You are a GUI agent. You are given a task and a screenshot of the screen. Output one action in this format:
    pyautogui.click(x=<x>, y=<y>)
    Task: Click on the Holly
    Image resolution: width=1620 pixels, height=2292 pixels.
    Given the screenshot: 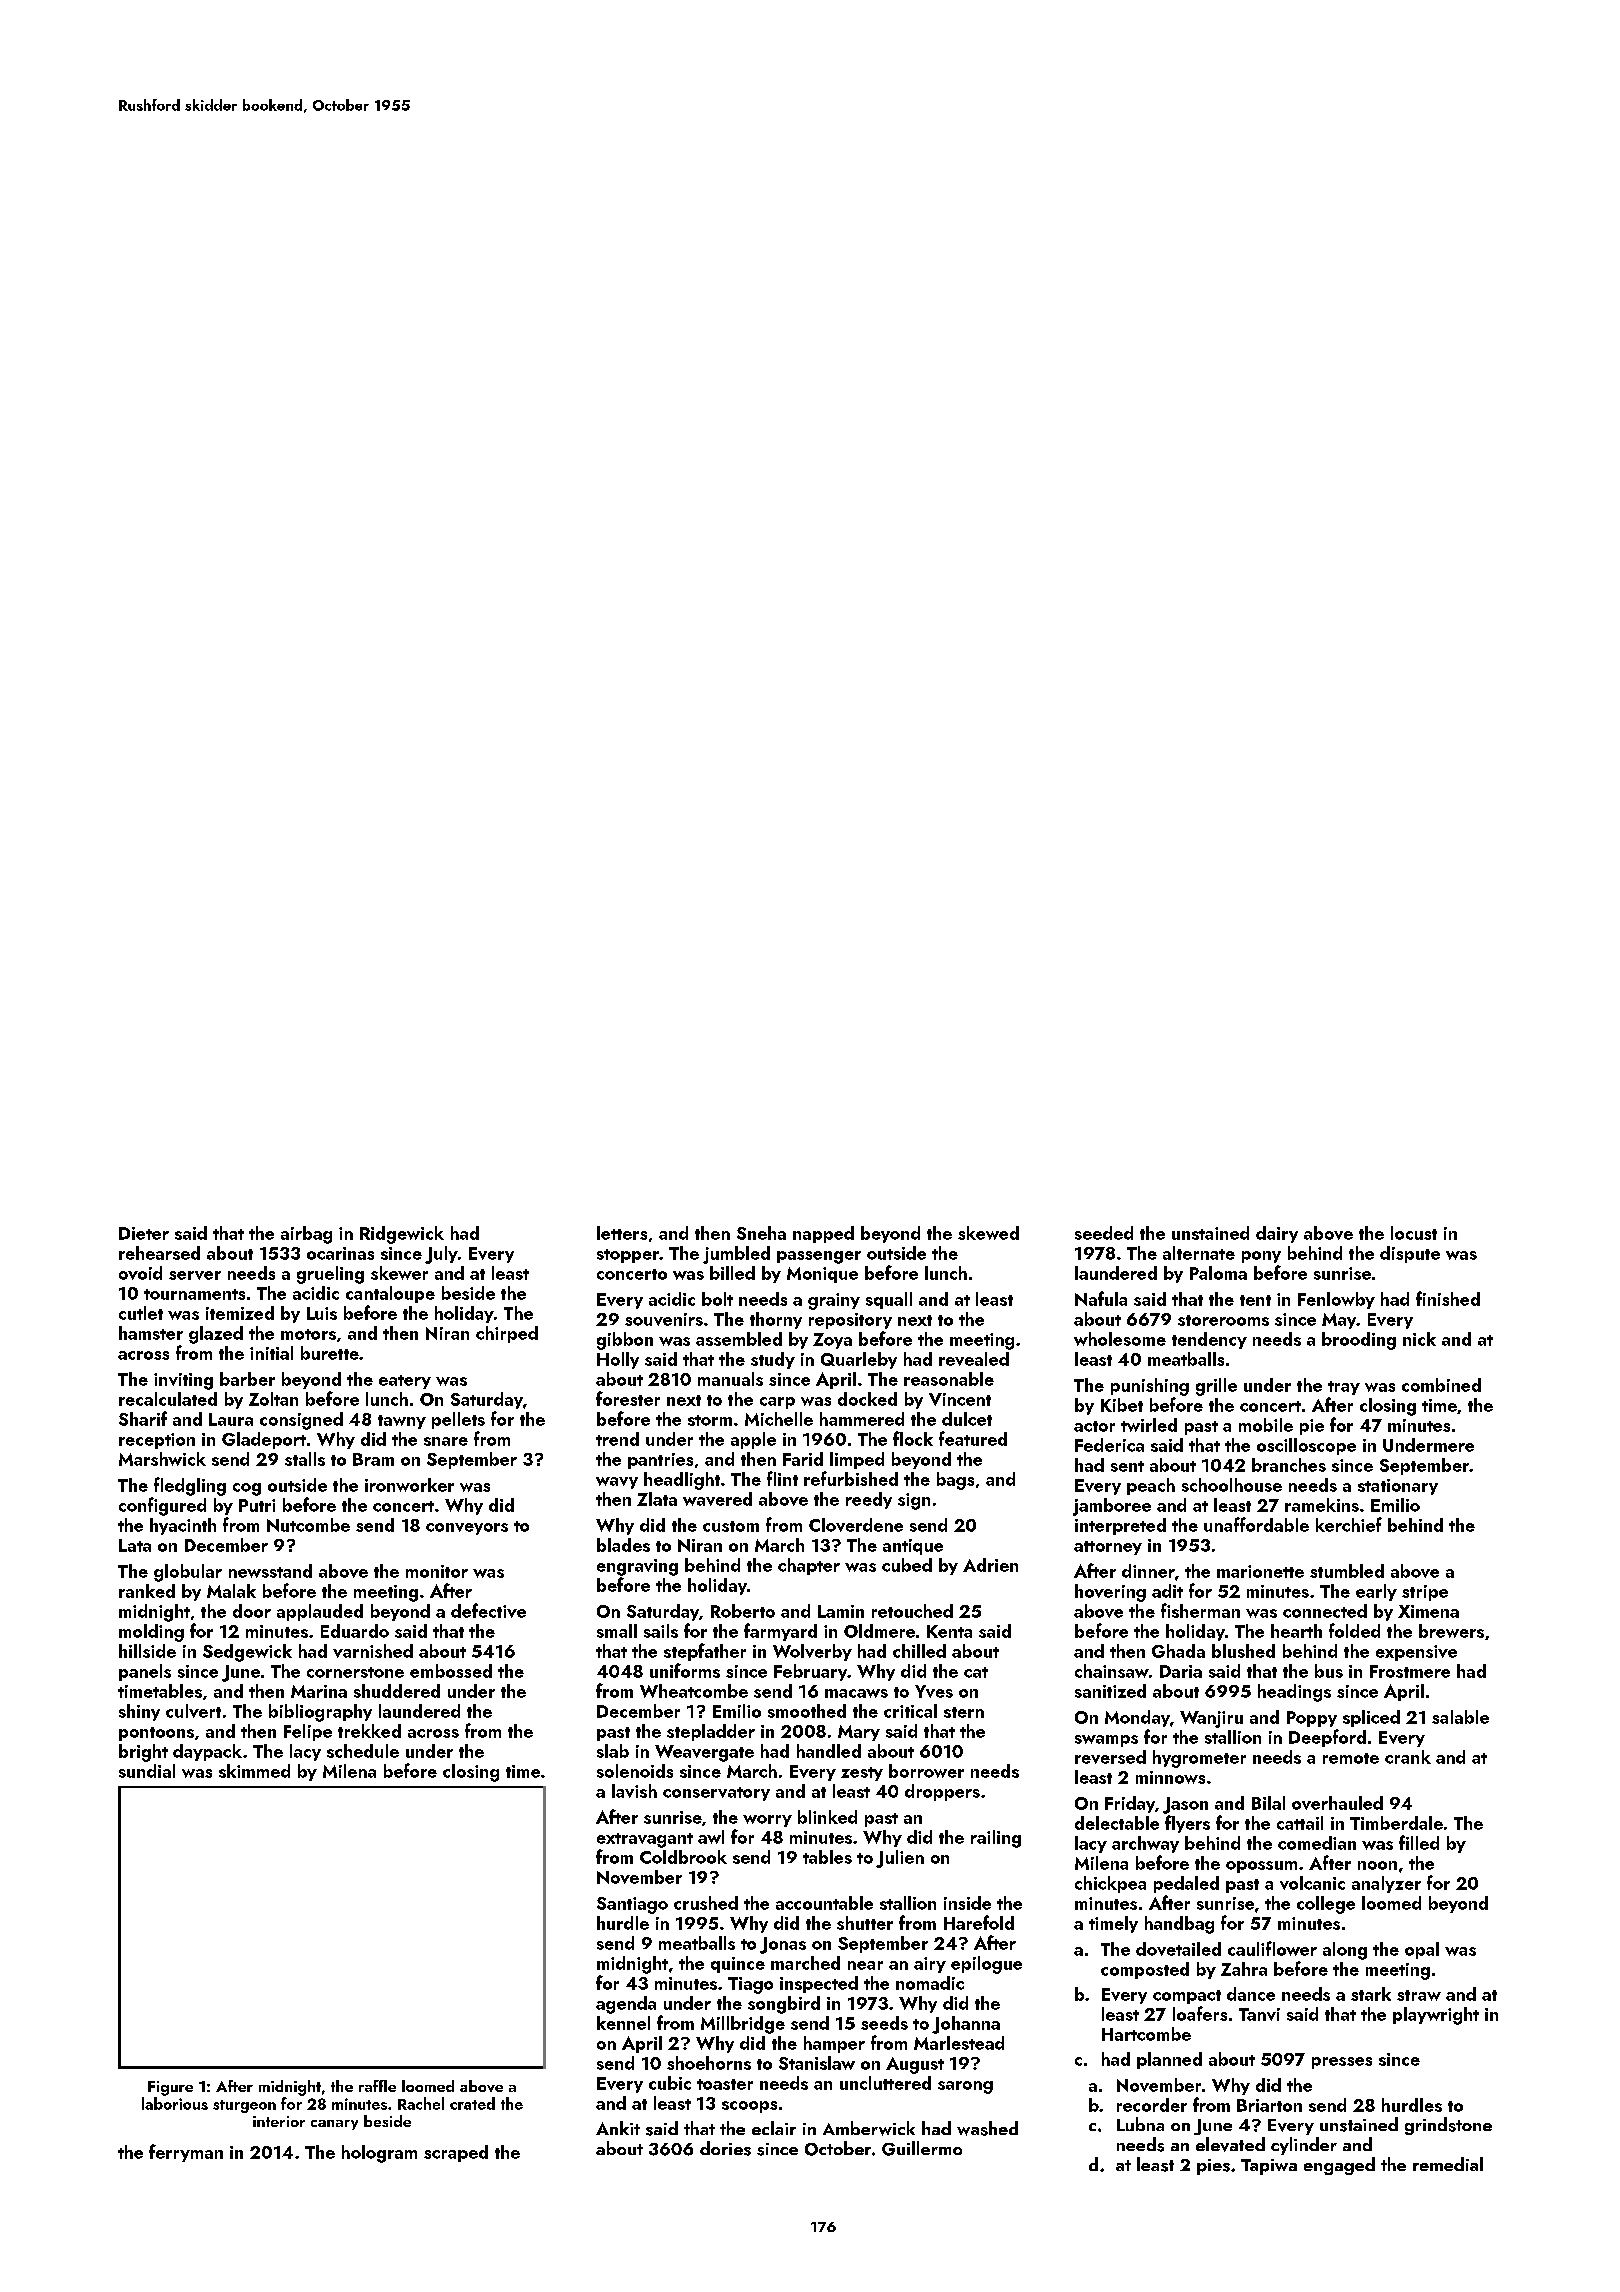 What is the action you would take?
    pyautogui.click(x=618, y=1360)
